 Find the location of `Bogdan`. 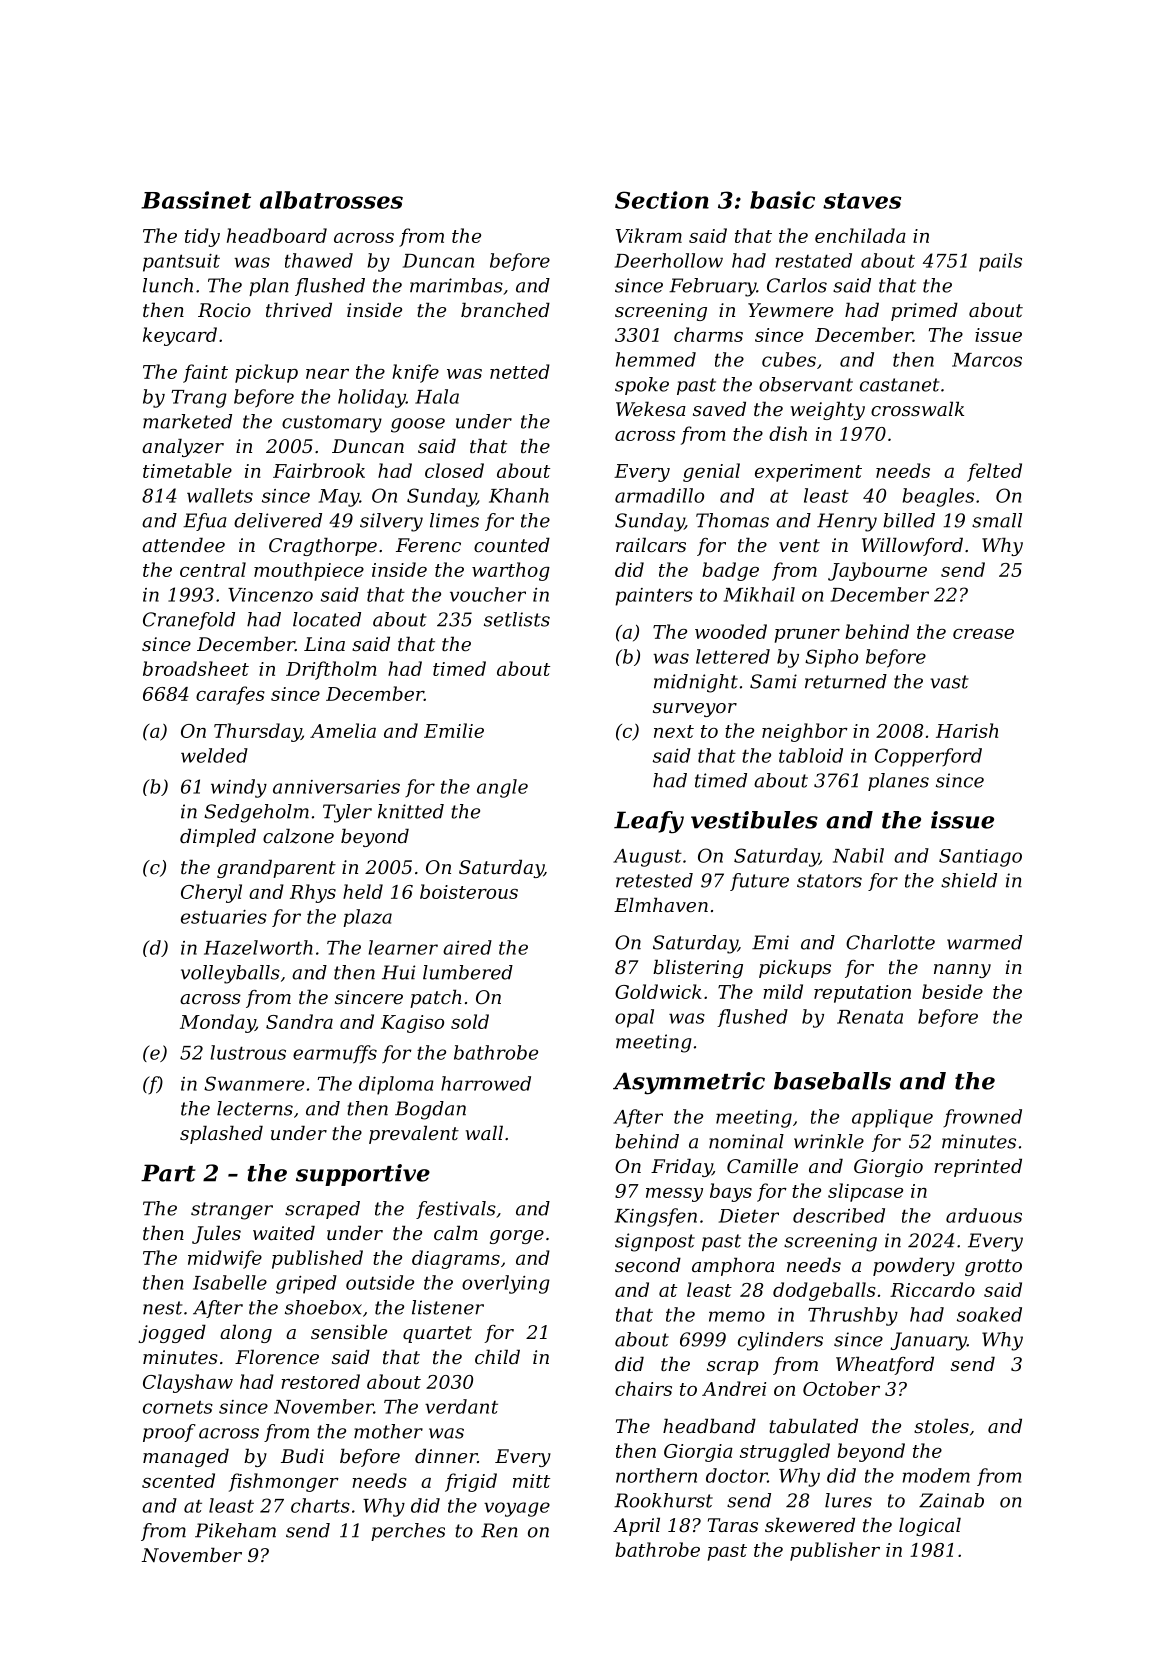

Bogdan is located at coordinates (430, 1110).
